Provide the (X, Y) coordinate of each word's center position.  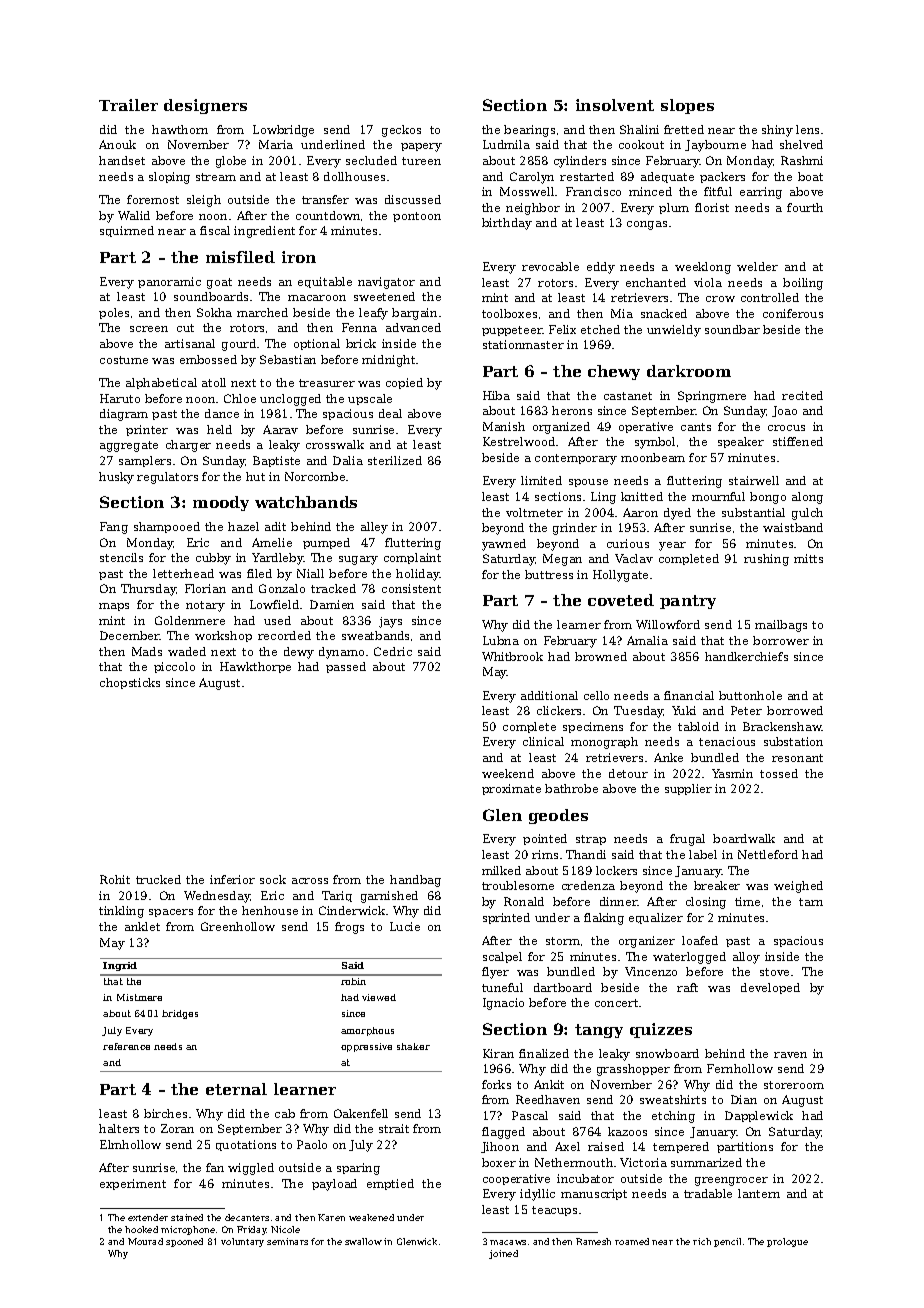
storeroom (794, 1085)
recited (802, 395)
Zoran (177, 1128)
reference (126, 1046)
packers (722, 177)
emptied (390, 1184)
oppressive (366, 1047)
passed (346, 667)
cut (185, 328)
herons (572, 410)
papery (421, 147)
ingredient (264, 232)
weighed (798, 887)
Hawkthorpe (255, 667)
